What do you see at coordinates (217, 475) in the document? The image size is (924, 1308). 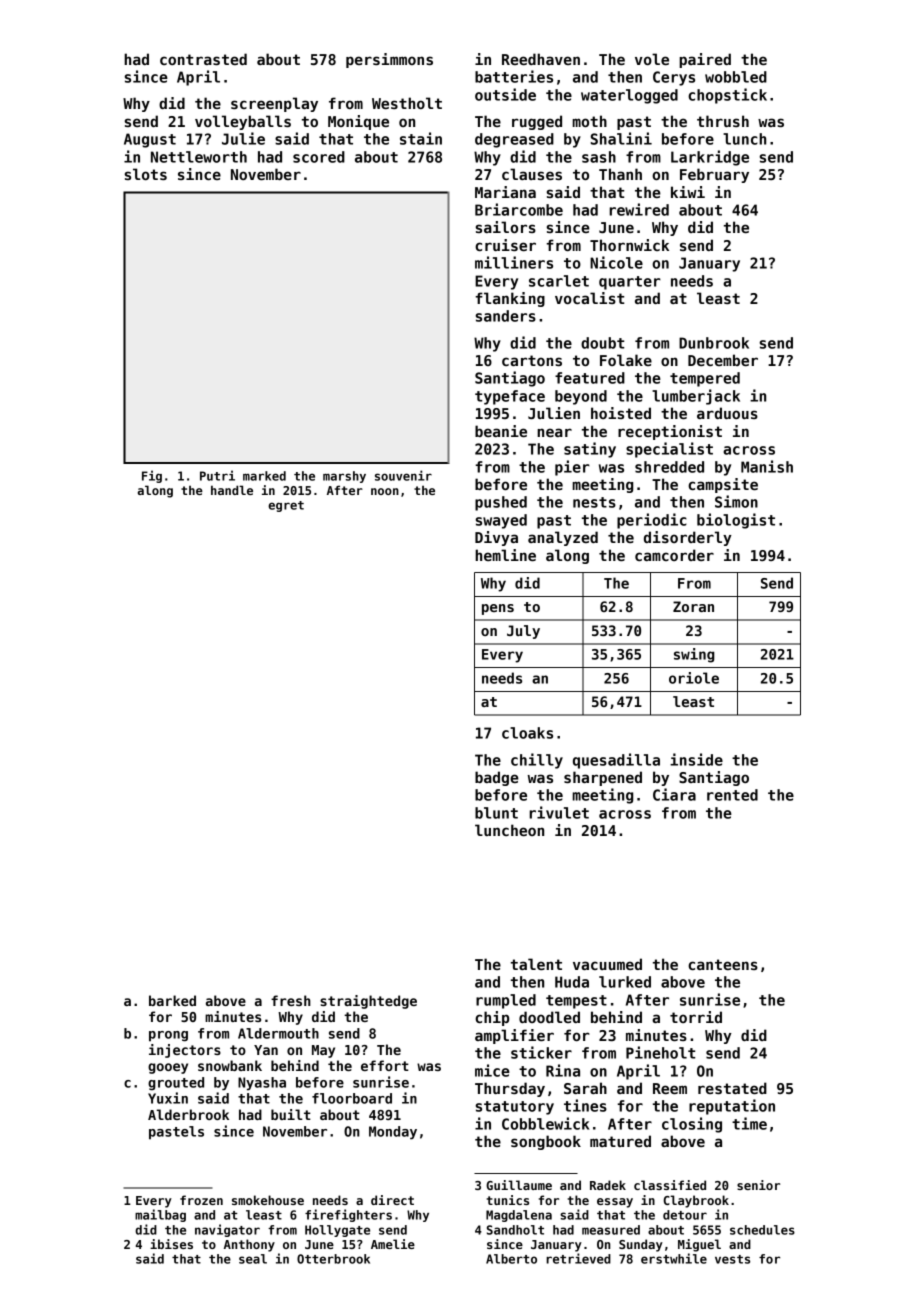 I see `Putri` at bounding box center [217, 475].
